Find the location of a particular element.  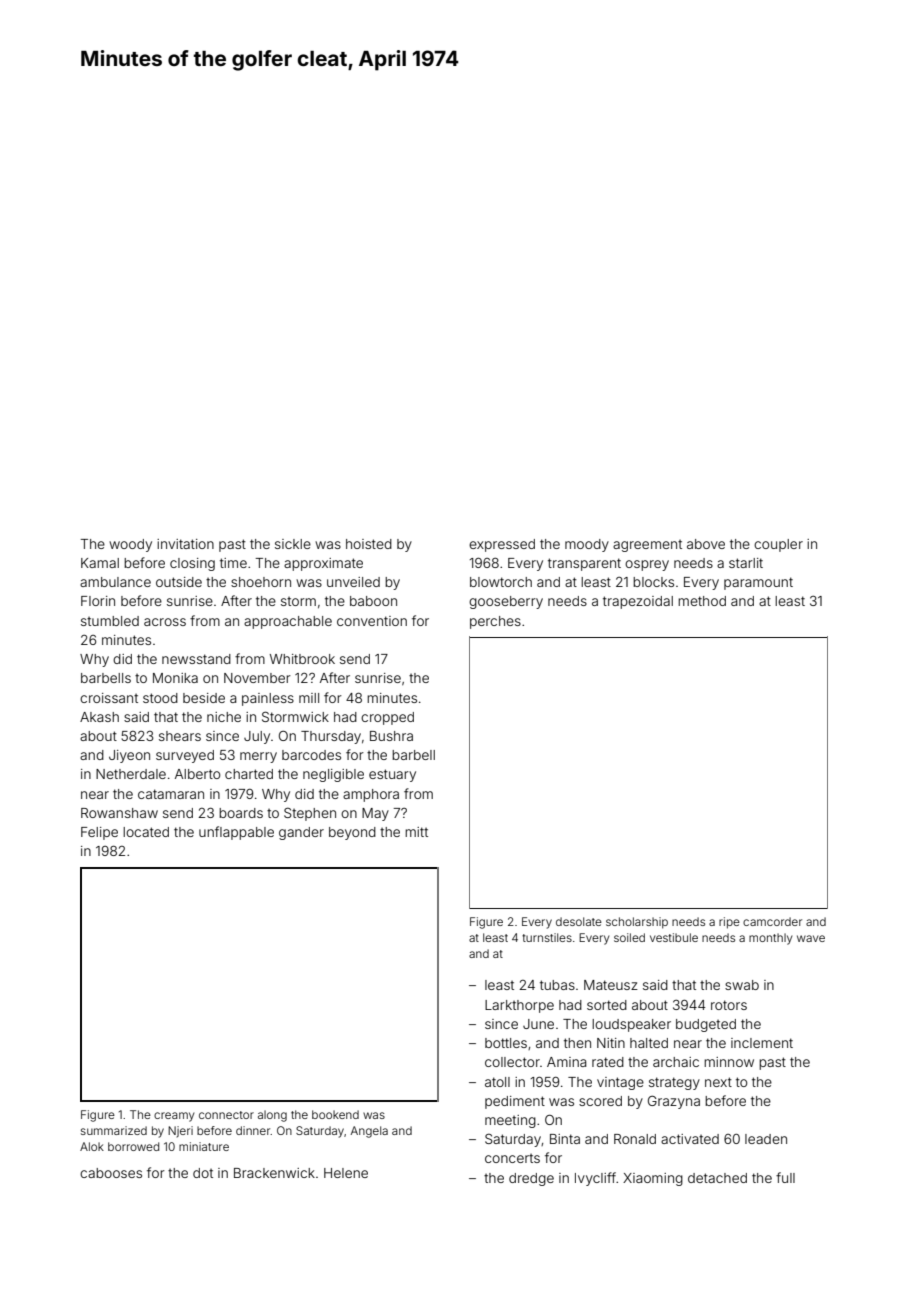

paramount is located at coordinates (758, 583).
